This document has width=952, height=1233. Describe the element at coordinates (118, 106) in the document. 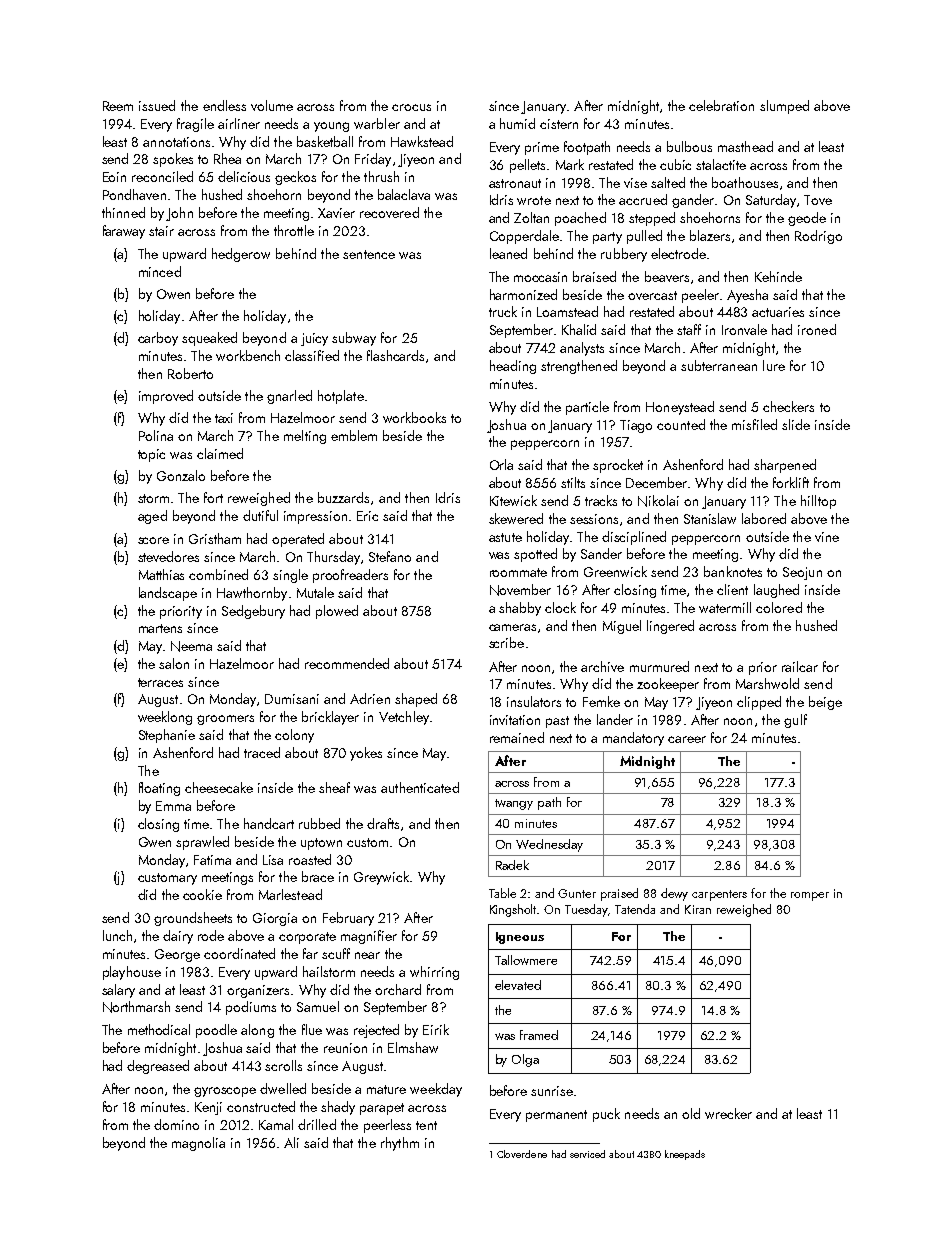

I see `Reem` at that location.
